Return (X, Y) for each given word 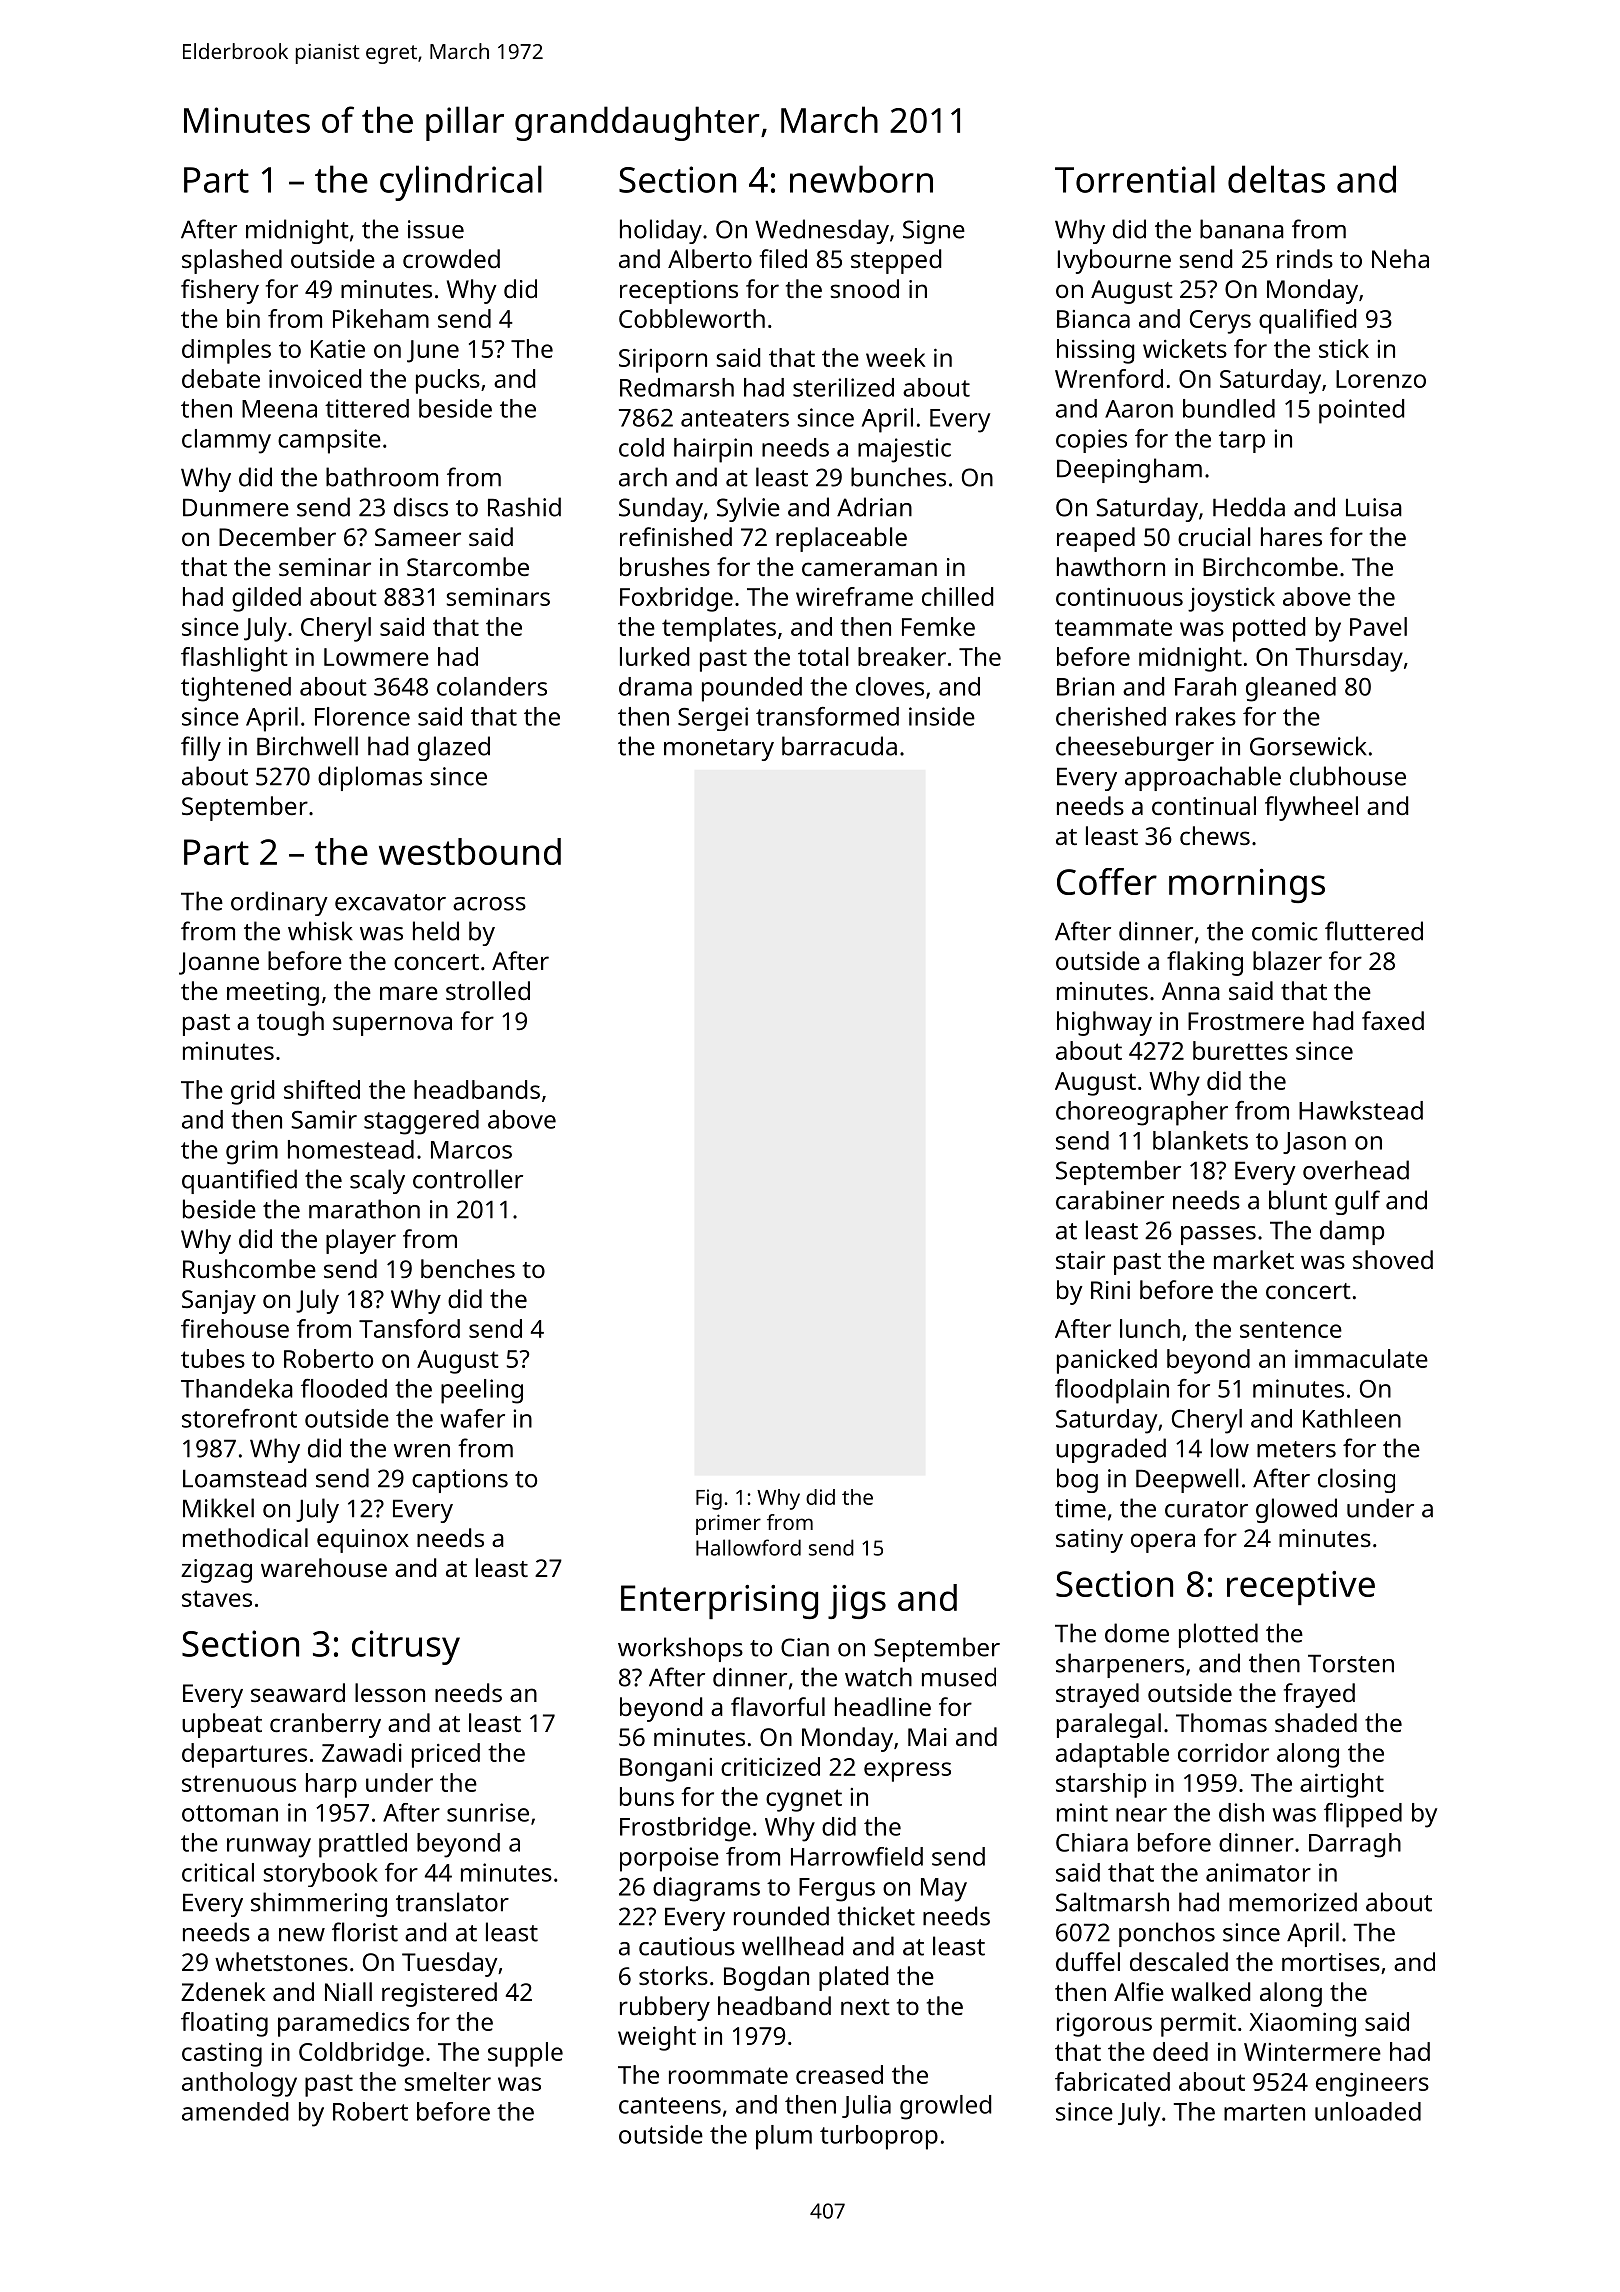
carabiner (1110, 1200)
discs (421, 507)
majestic (904, 450)
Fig (709, 1499)
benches (468, 1268)
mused (959, 1677)
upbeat (222, 1725)
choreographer (1142, 1113)
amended (235, 2111)
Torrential (1135, 179)
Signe (934, 232)
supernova (392, 1026)
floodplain (1112, 1391)
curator (1206, 1509)
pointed (1361, 411)
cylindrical (461, 183)
